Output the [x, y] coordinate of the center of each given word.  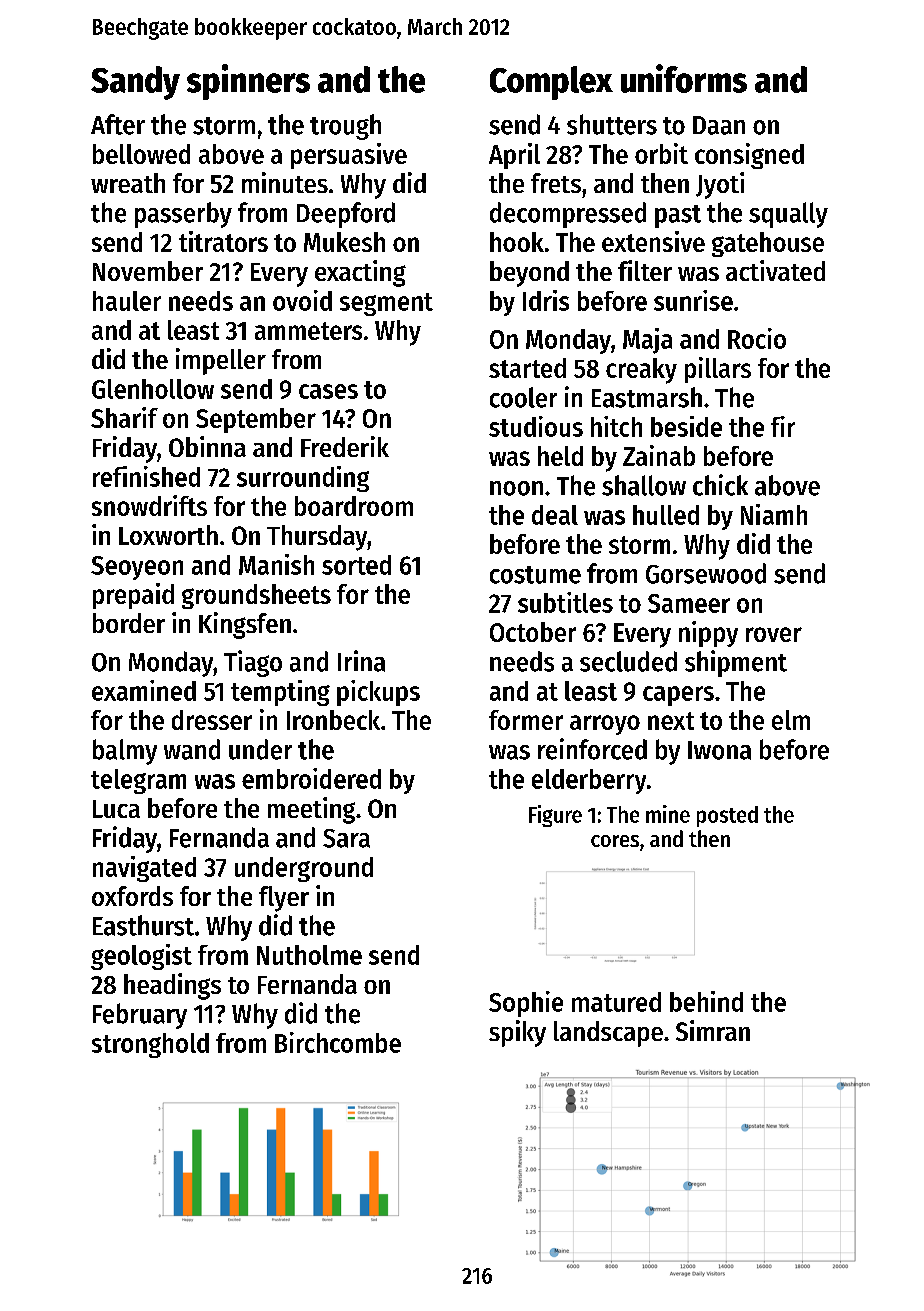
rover [774, 634]
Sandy [135, 83]
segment [386, 304]
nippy [708, 634]
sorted [356, 565]
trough [345, 127]
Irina [361, 661]
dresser [212, 720]
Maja [647, 341]
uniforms [684, 78]
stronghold [150, 1045]
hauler [127, 301]
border [129, 623]
